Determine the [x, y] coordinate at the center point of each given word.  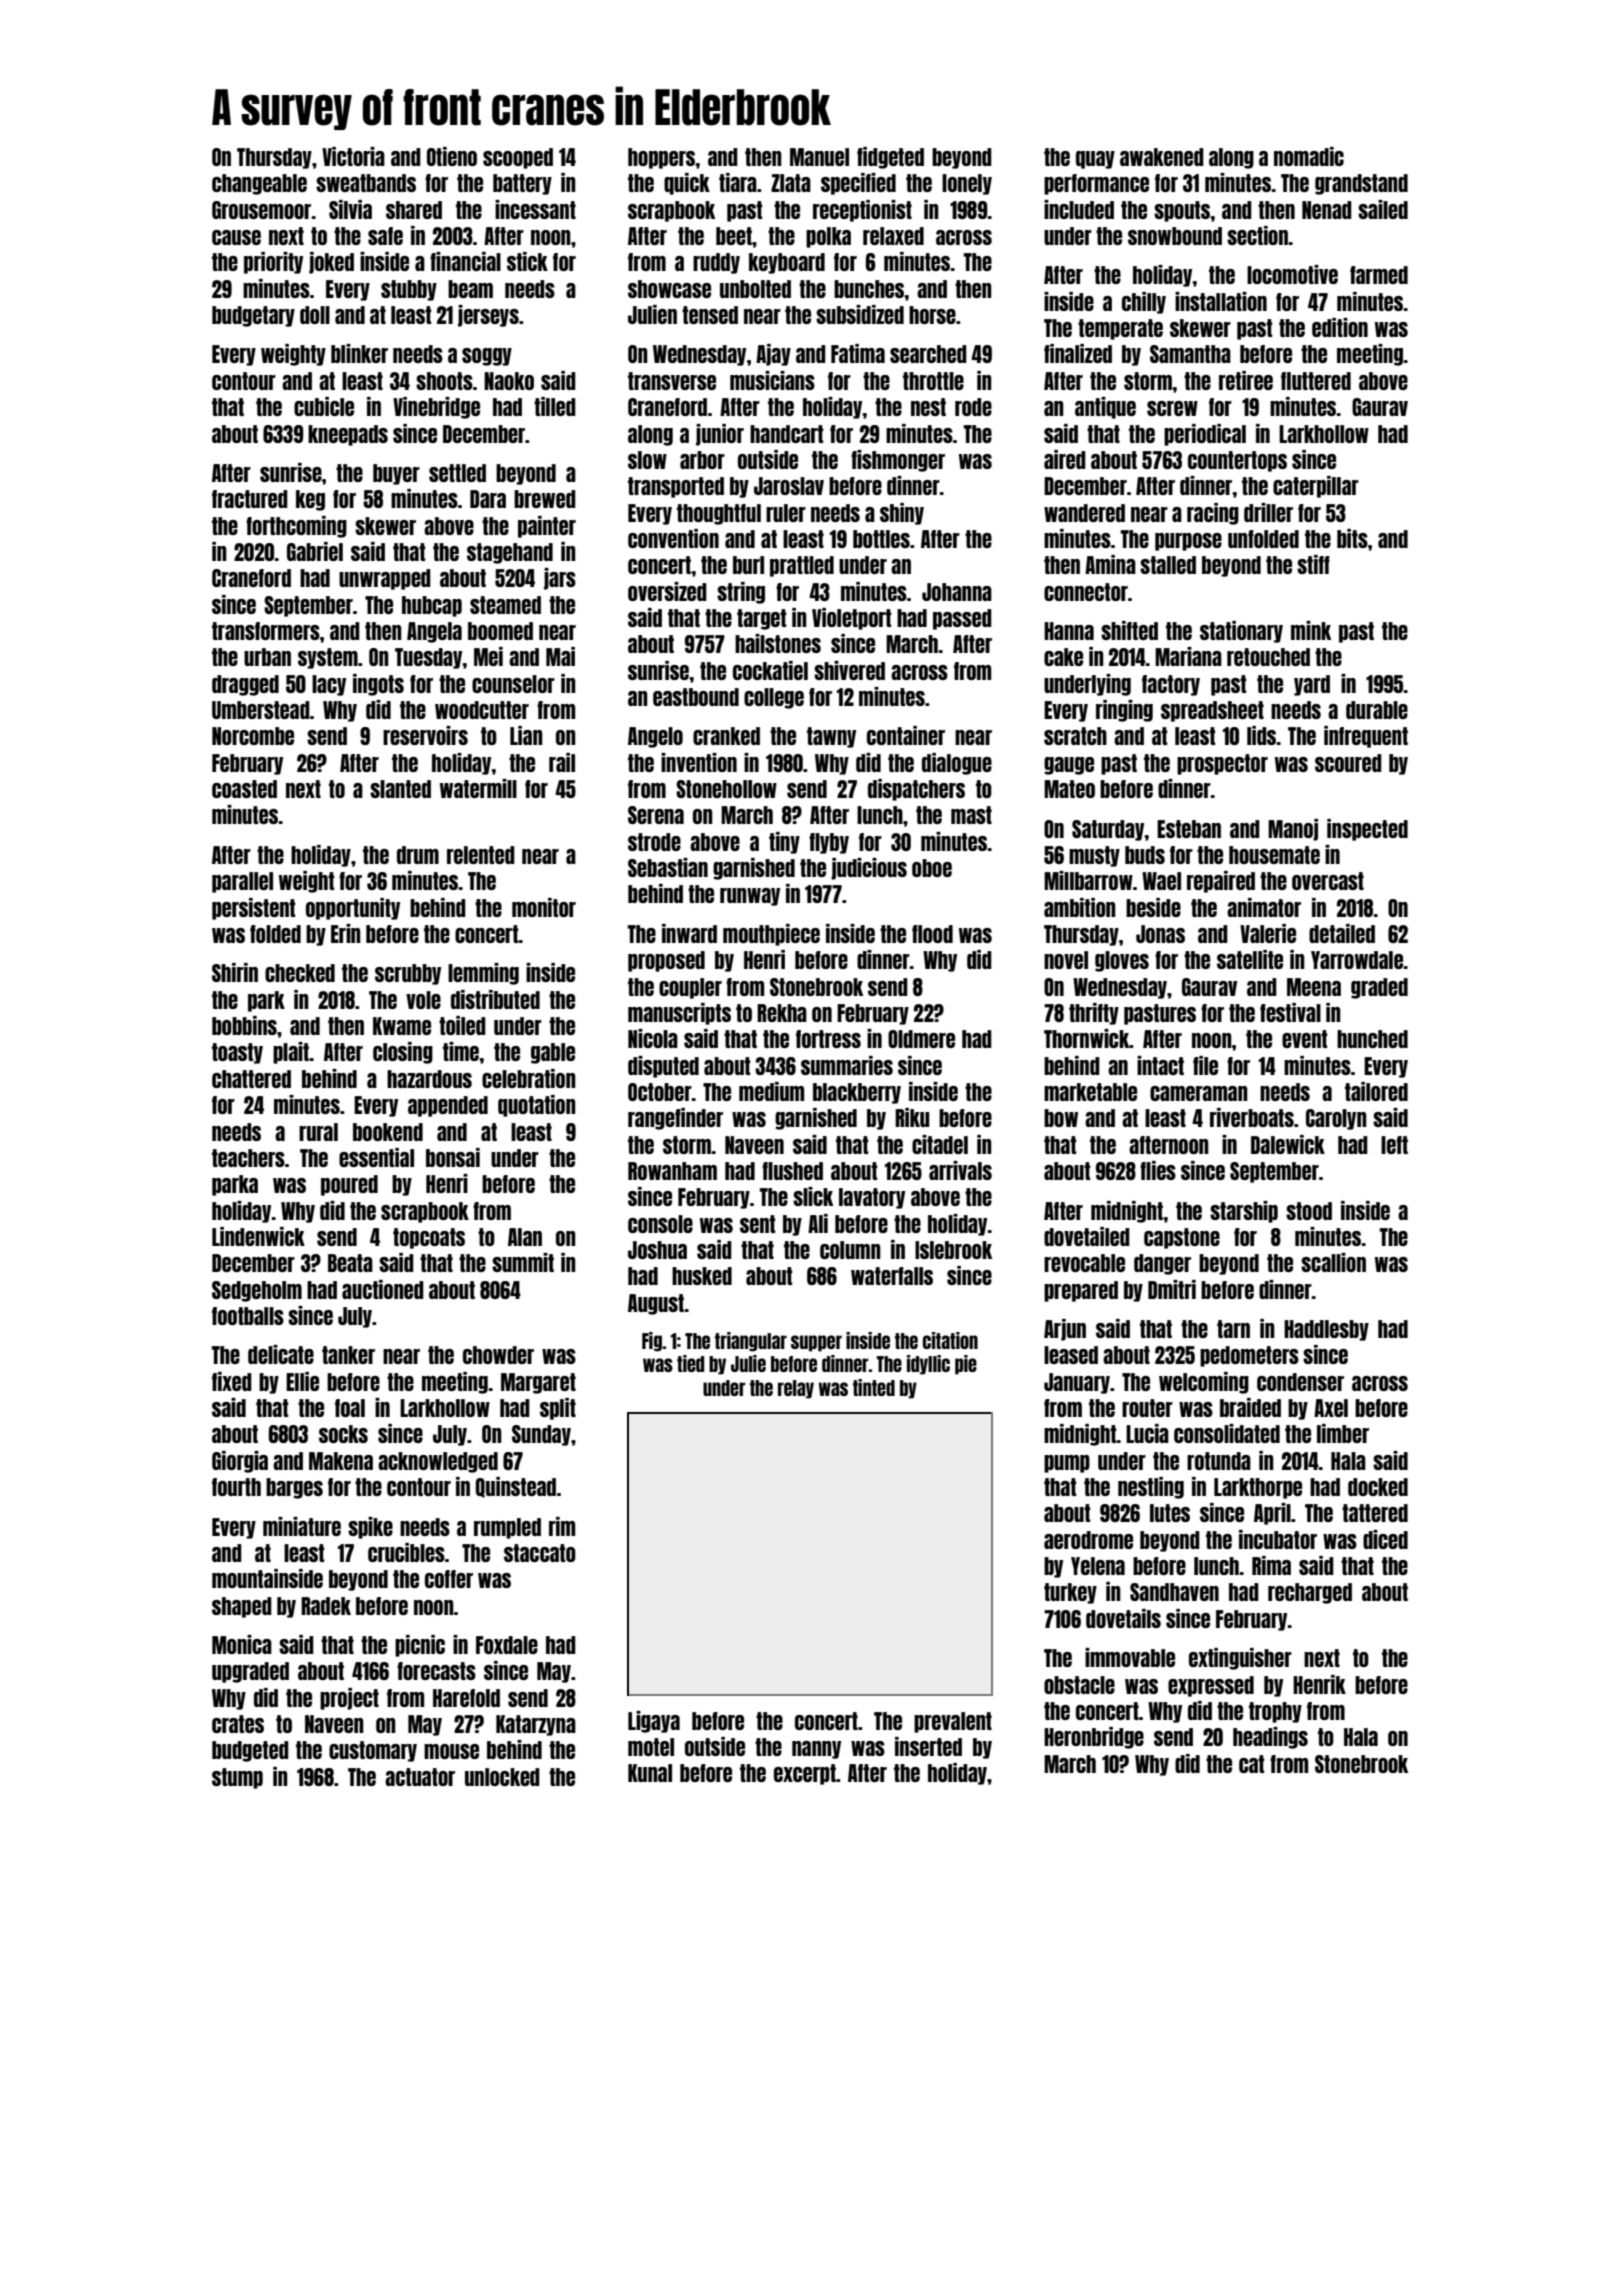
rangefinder [675, 1119]
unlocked [502, 1777]
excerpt [805, 1774]
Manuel [819, 157]
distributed [495, 999]
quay [1095, 160]
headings [1270, 1738]
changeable [259, 184]
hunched [1372, 1039]
